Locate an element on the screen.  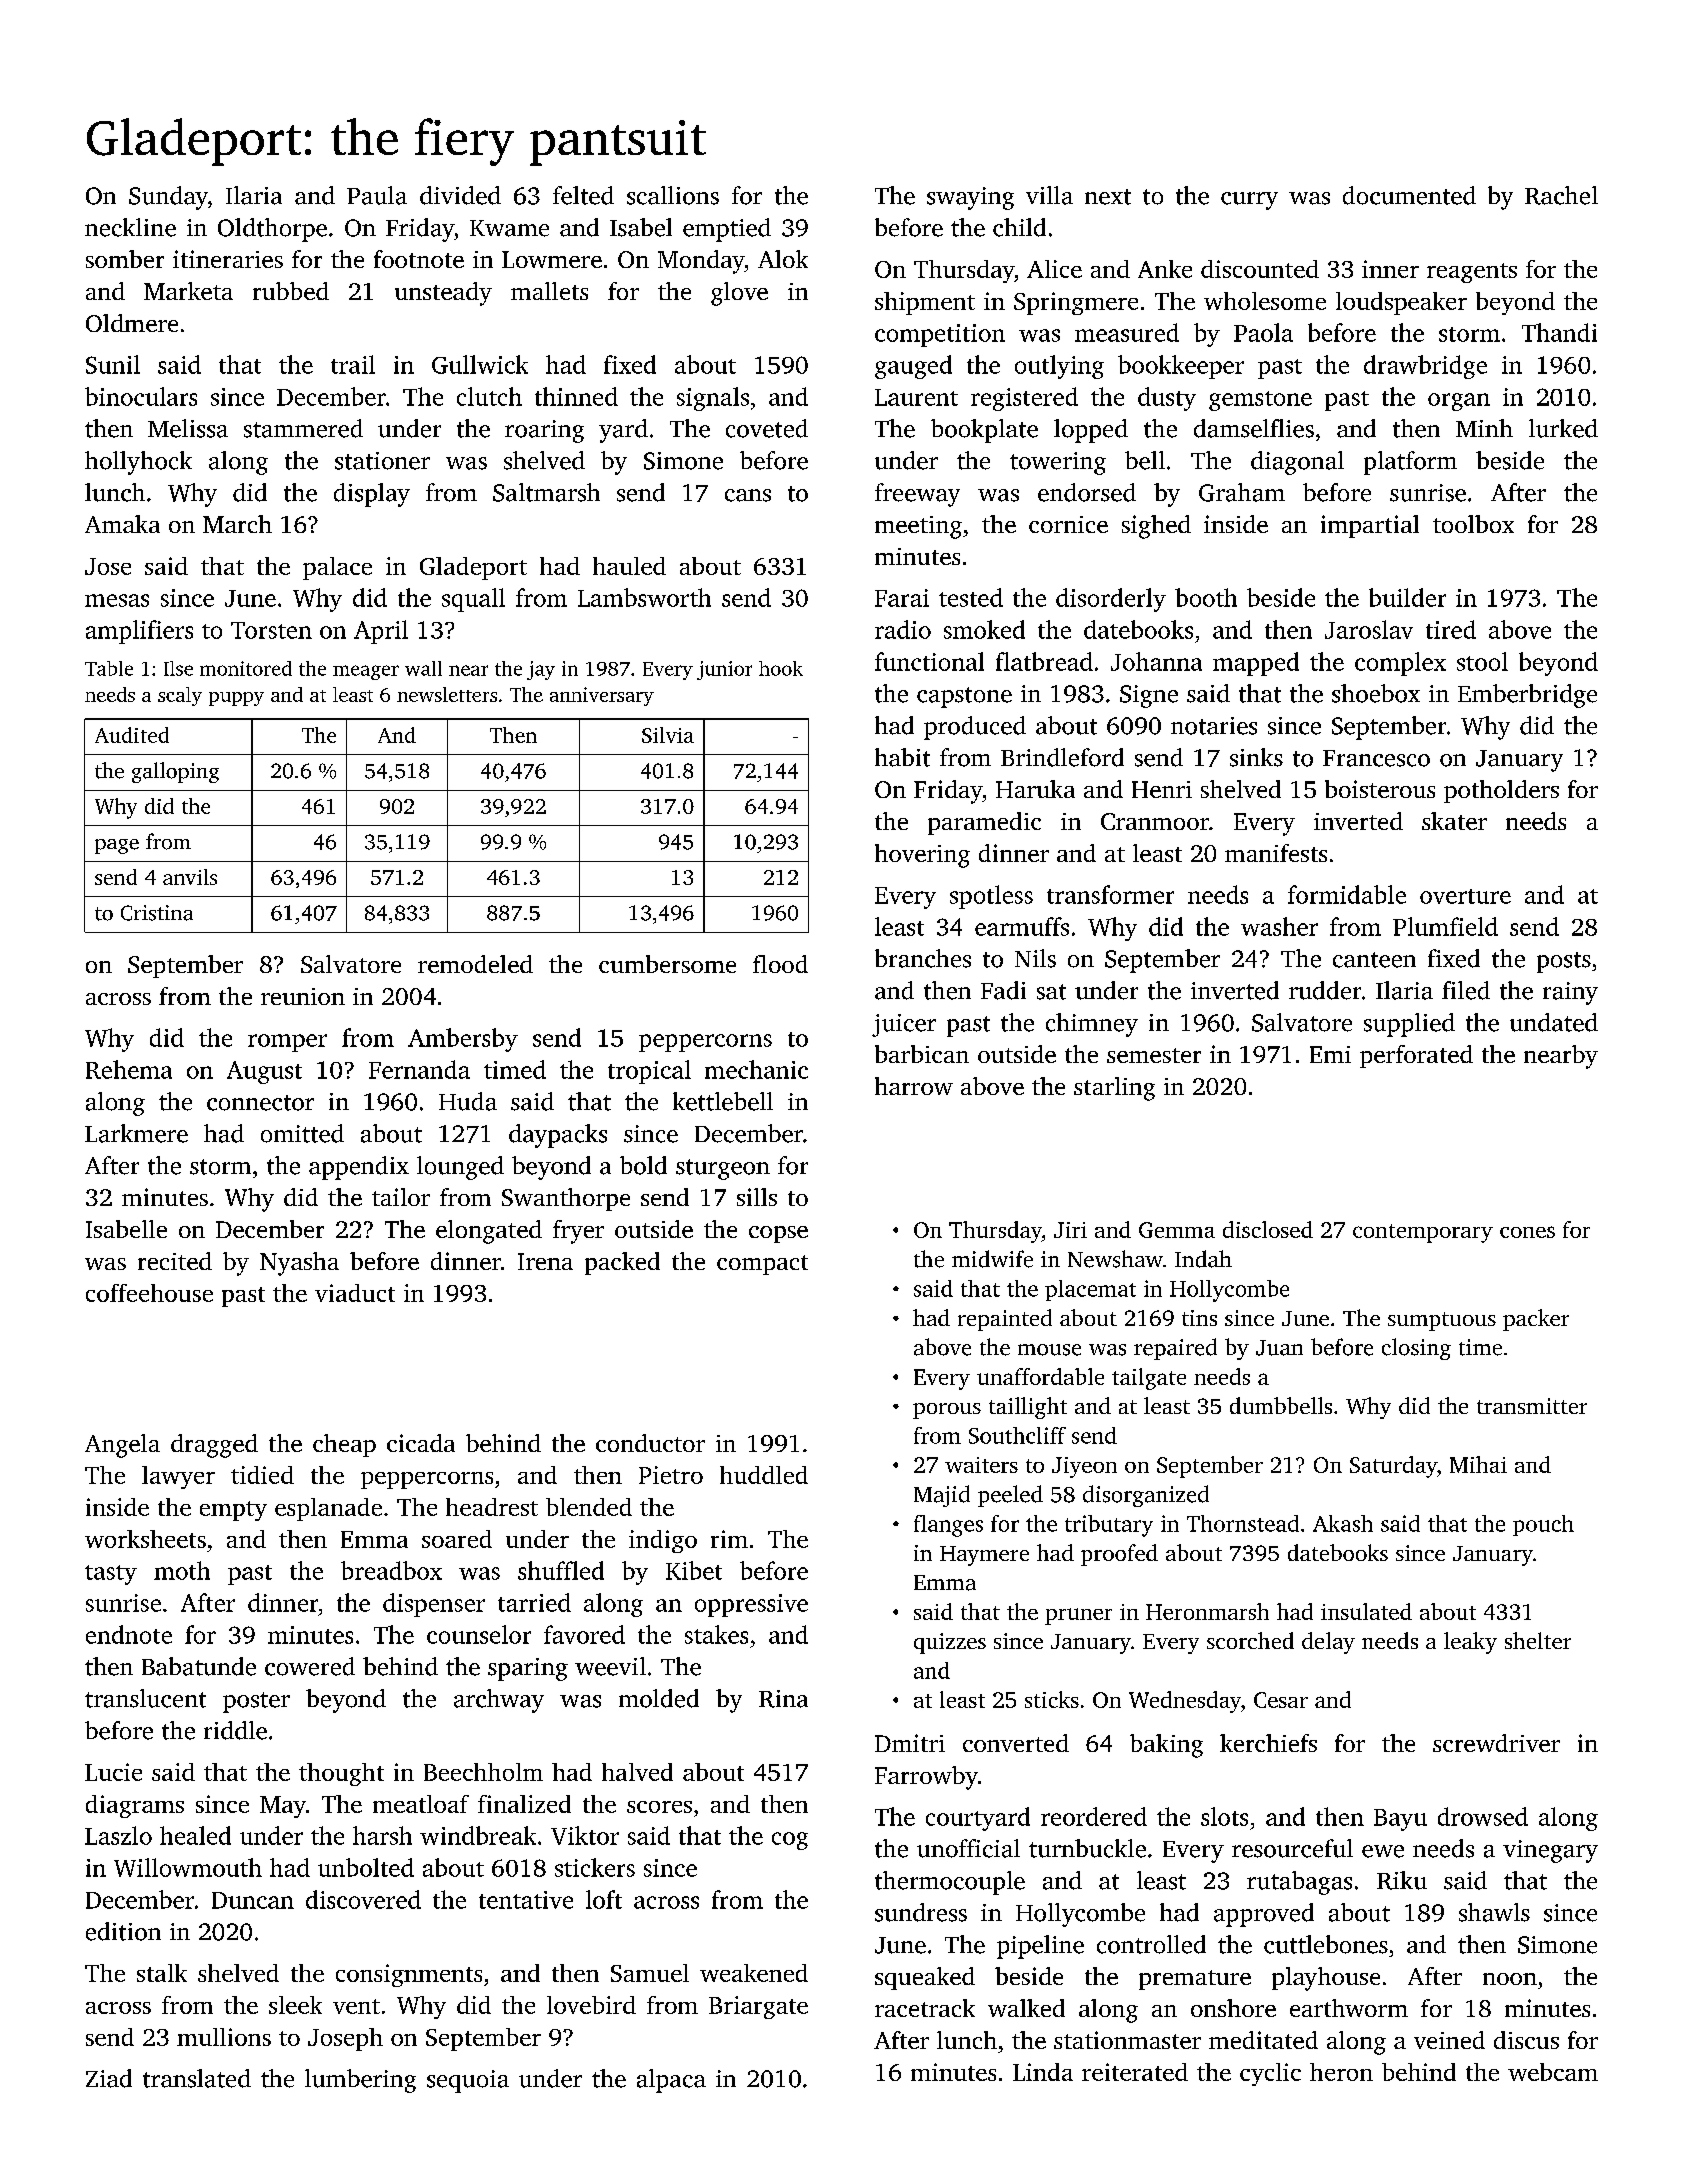
transmitter is located at coordinates (1532, 1406).
